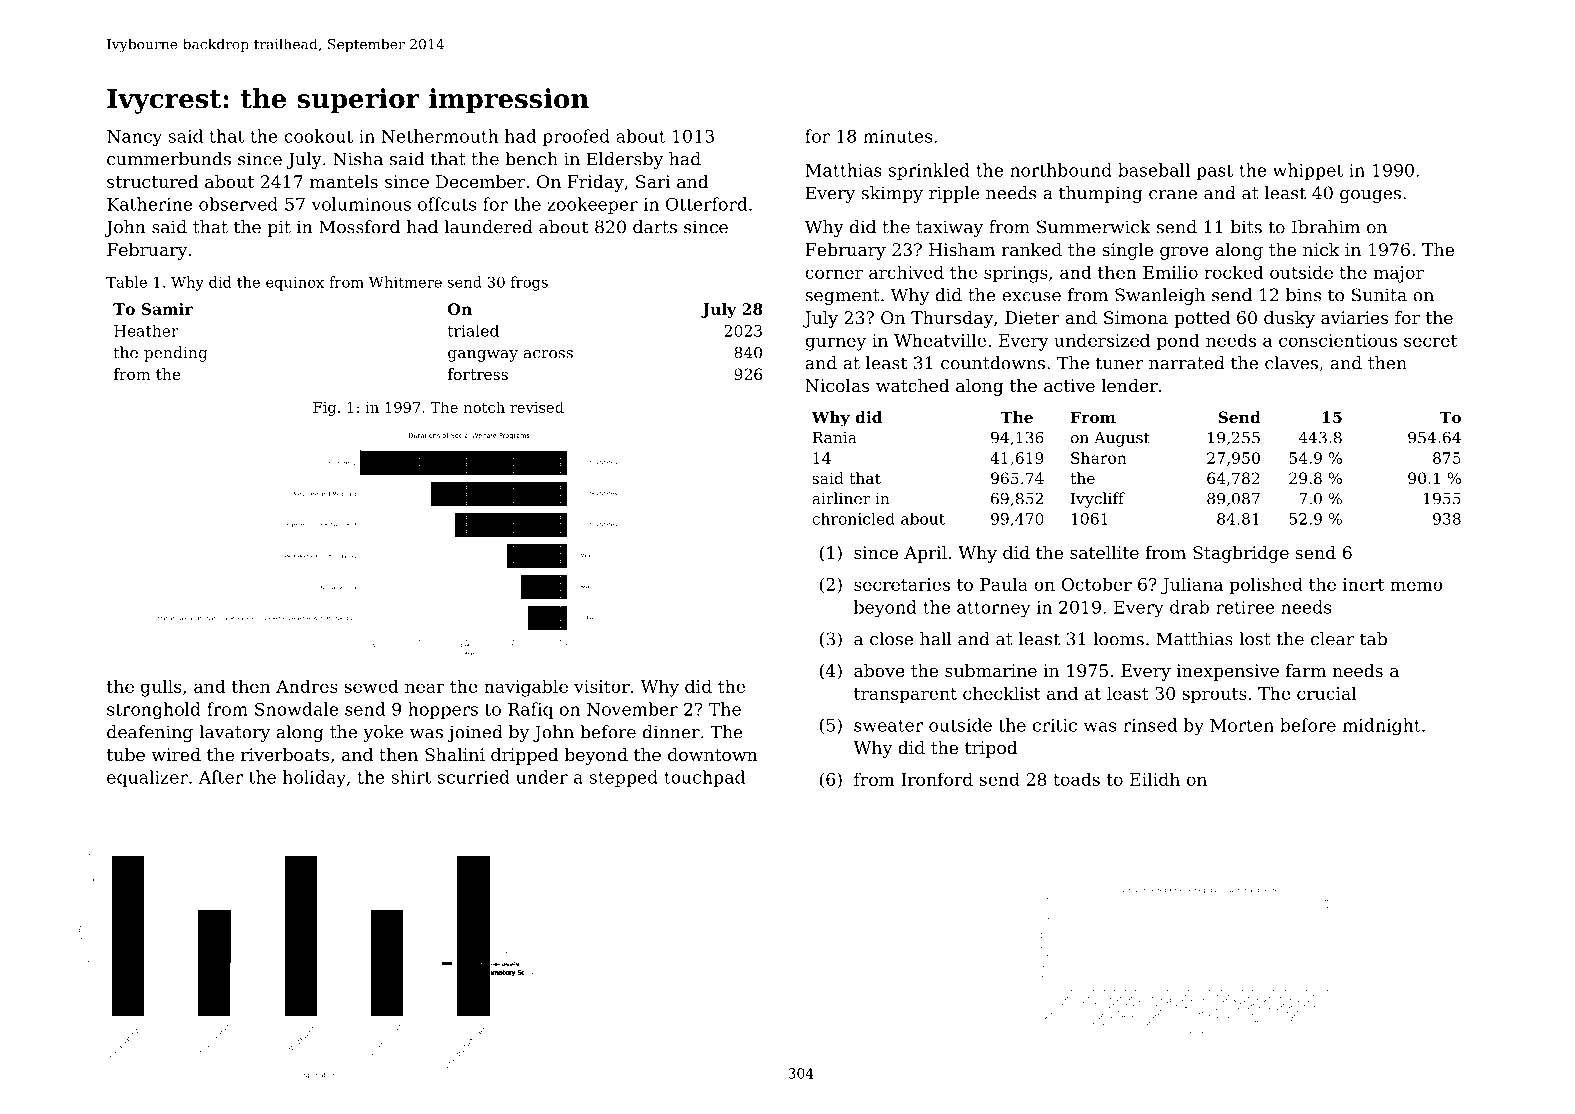  I want to click on scurried, so click(474, 777).
